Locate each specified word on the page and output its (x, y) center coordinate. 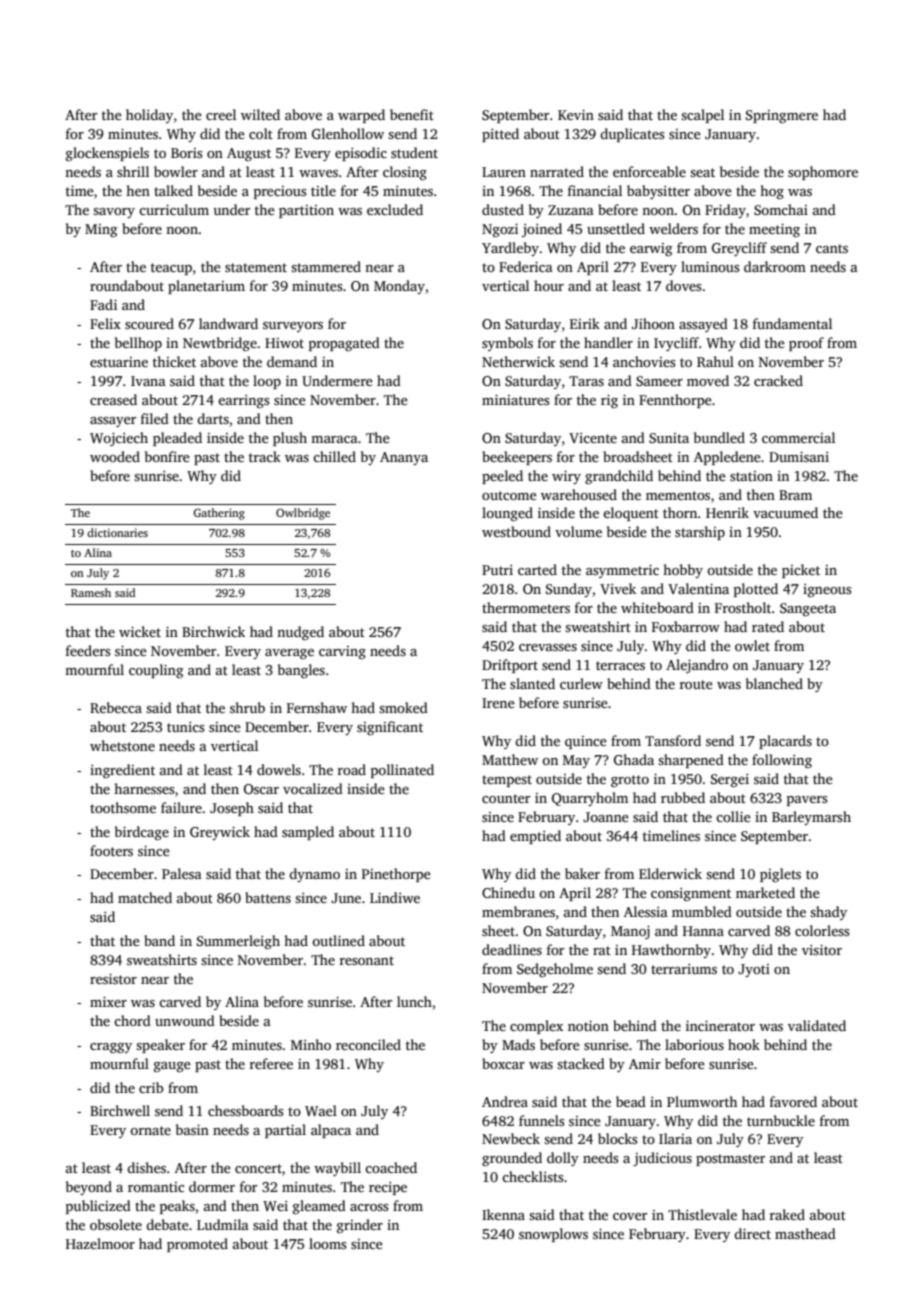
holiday (149, 116)
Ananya (404, 458)
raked (787, 1214)
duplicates (632, 135)
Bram (795, 495)
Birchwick (213, 631)
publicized (98, 1207)
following (782, 761)
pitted (500, 135)
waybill (337, 1169)
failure (181, 807)
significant (390, 728)
